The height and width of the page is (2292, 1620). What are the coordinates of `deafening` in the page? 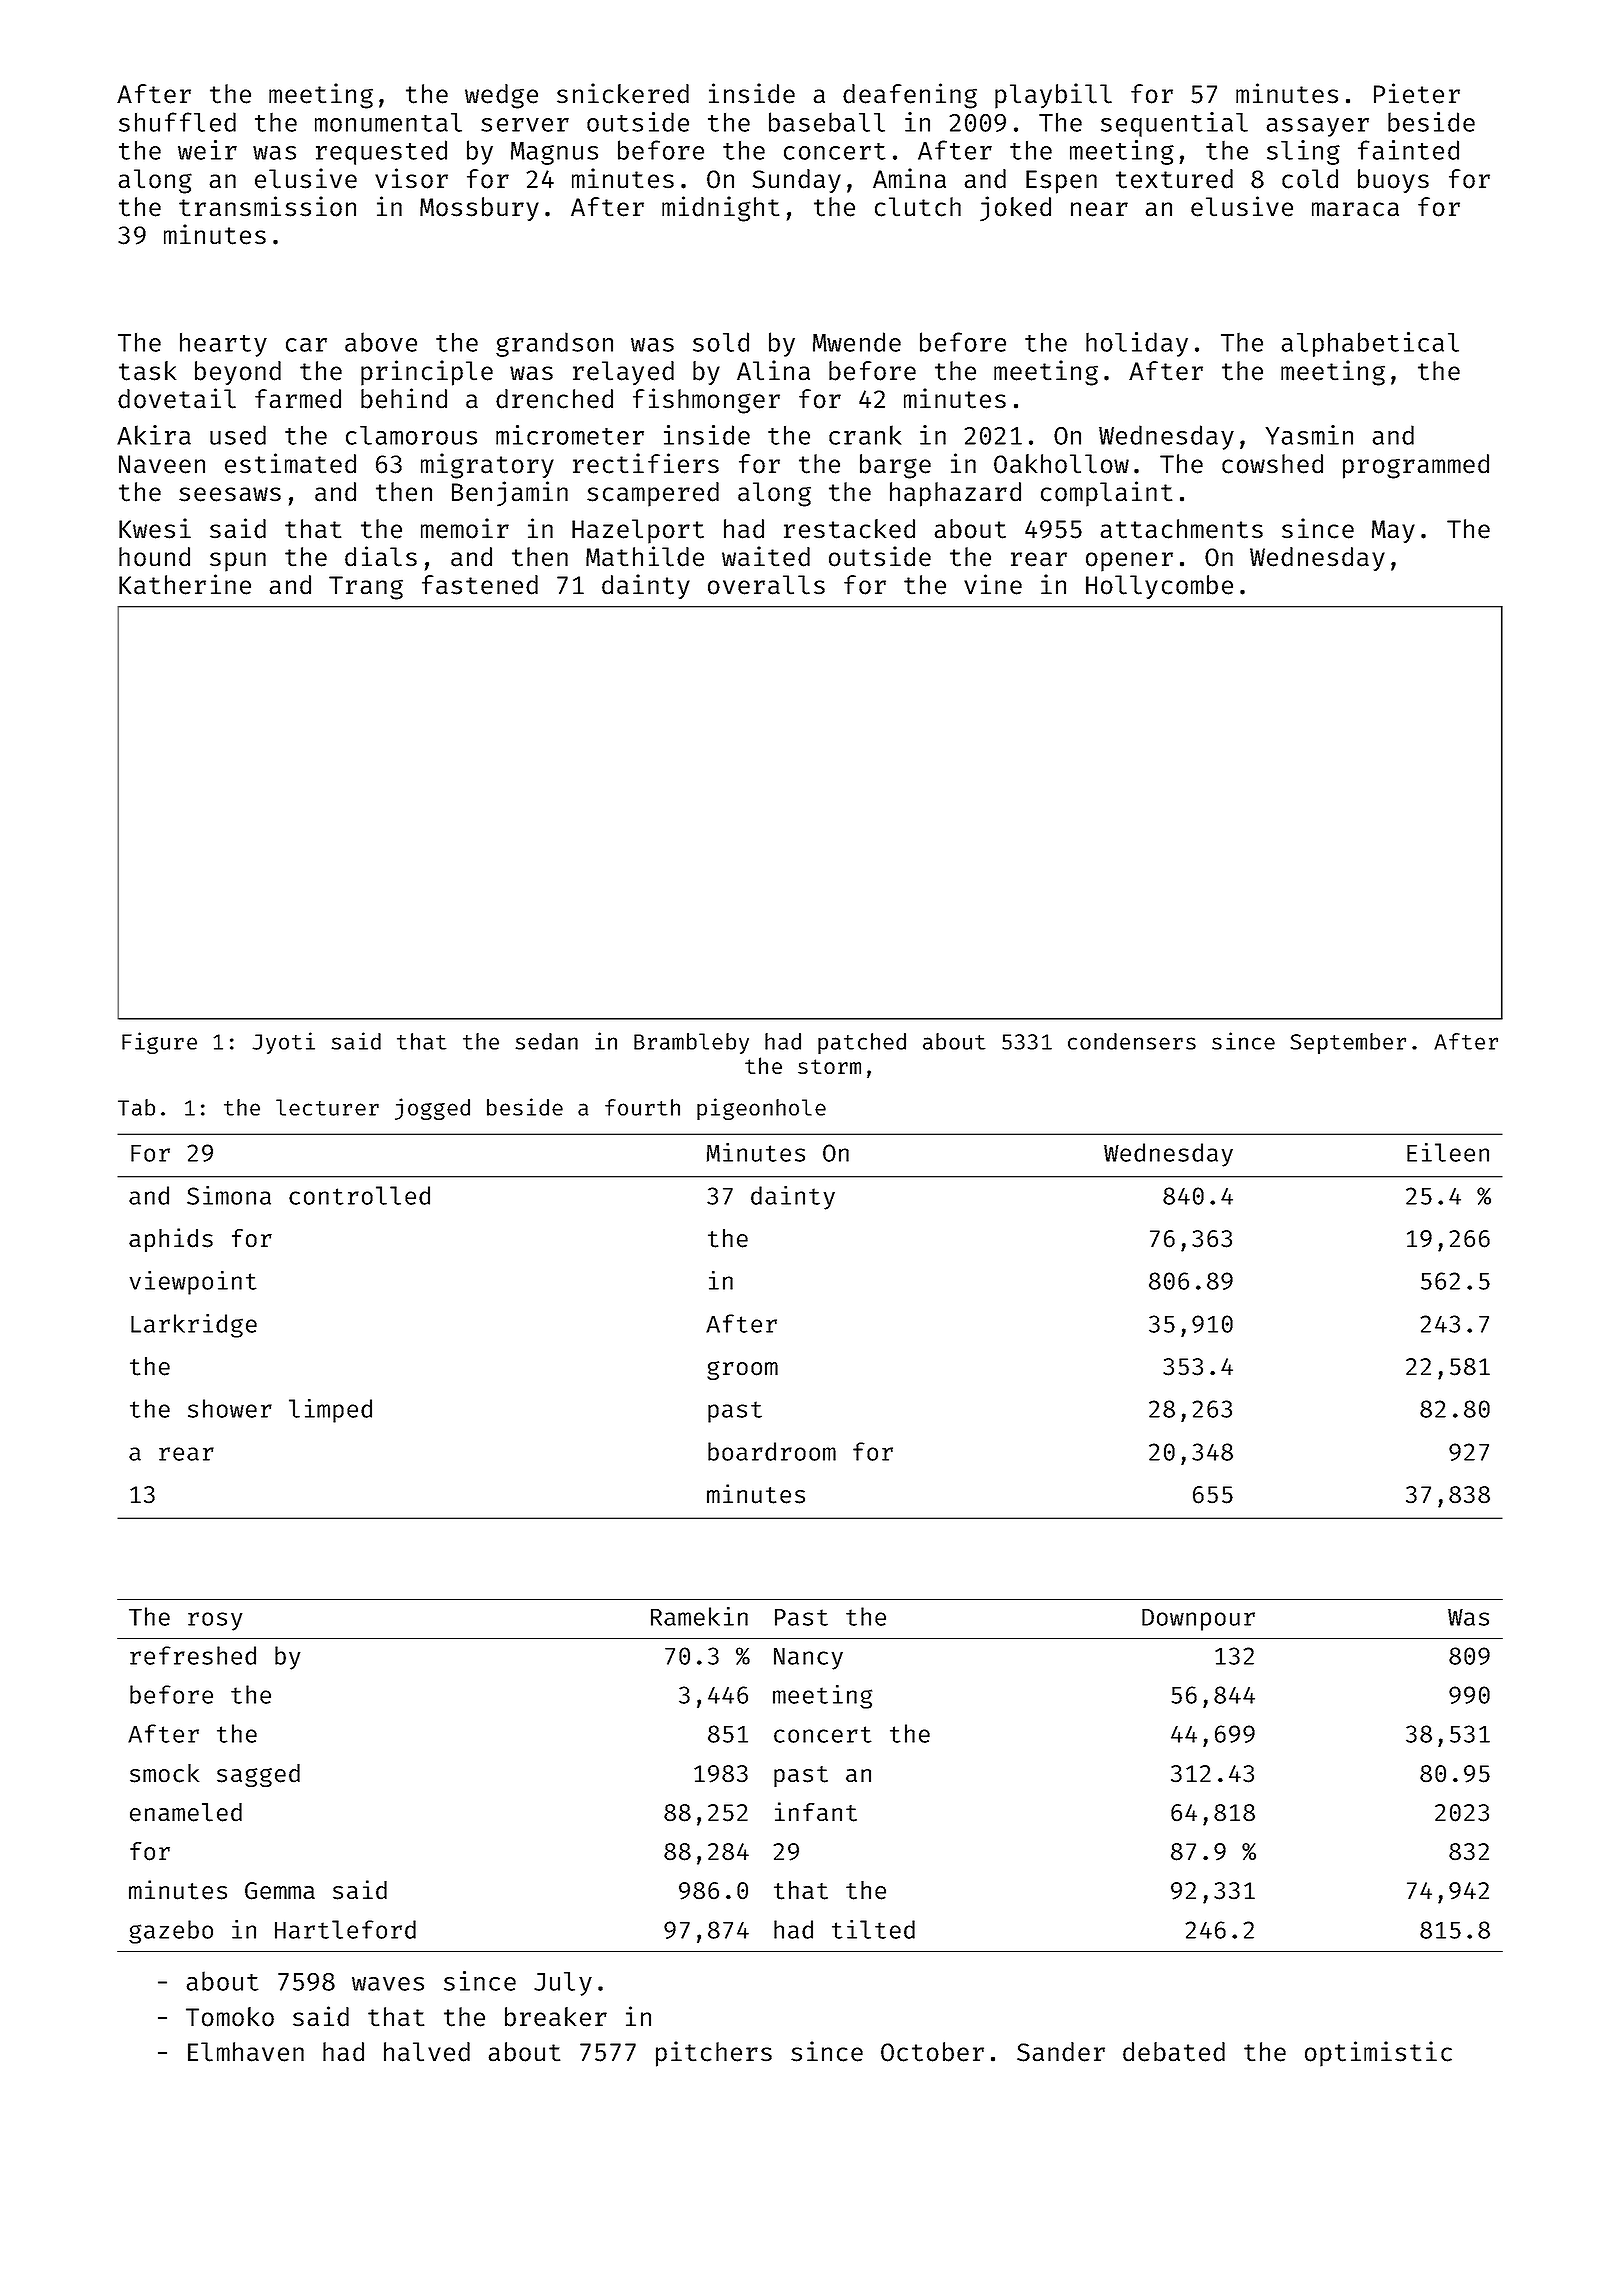 It's located at (910, 96).
